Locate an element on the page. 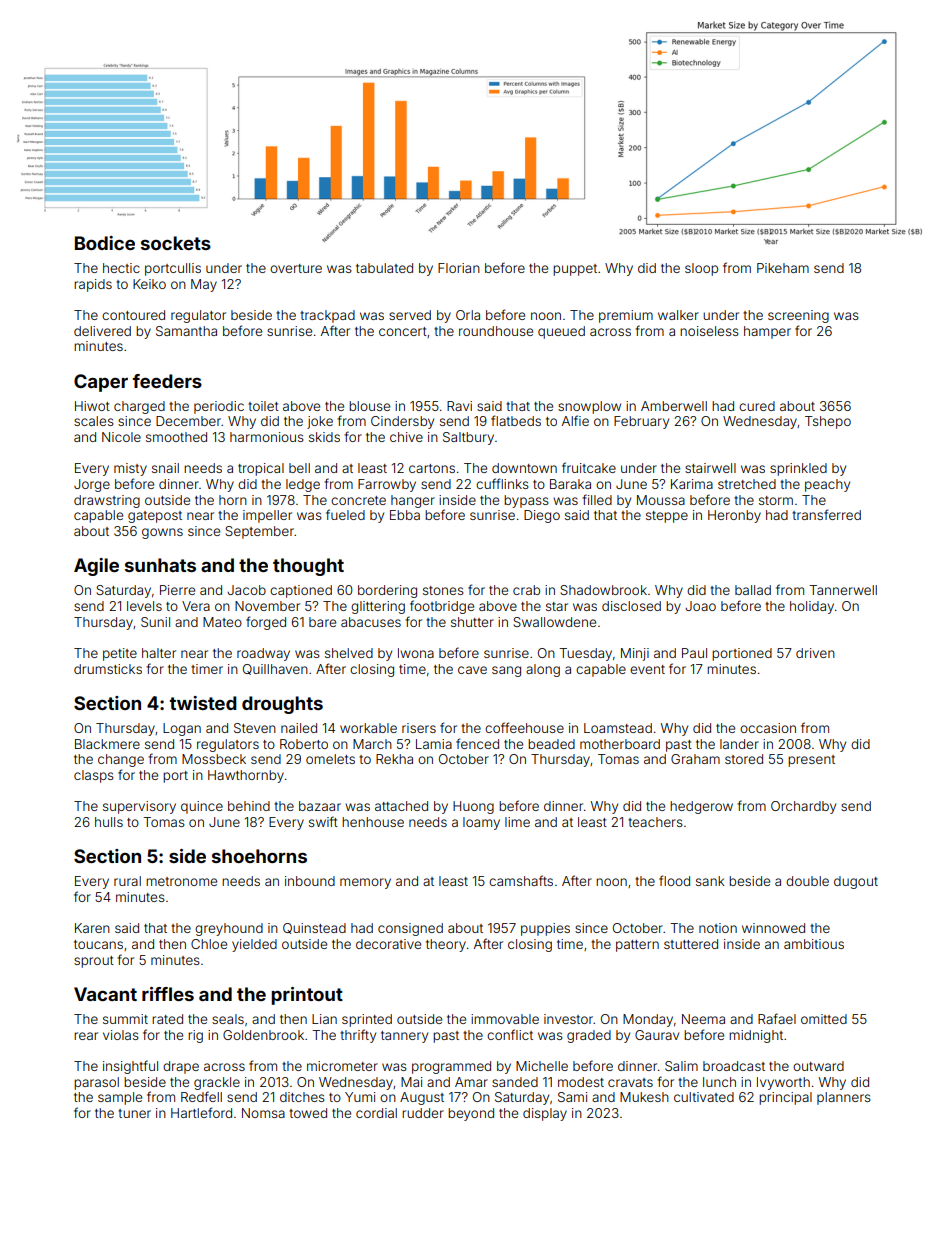 The image size is (952, 1233). ballad is located at coordinates (753, 590).
